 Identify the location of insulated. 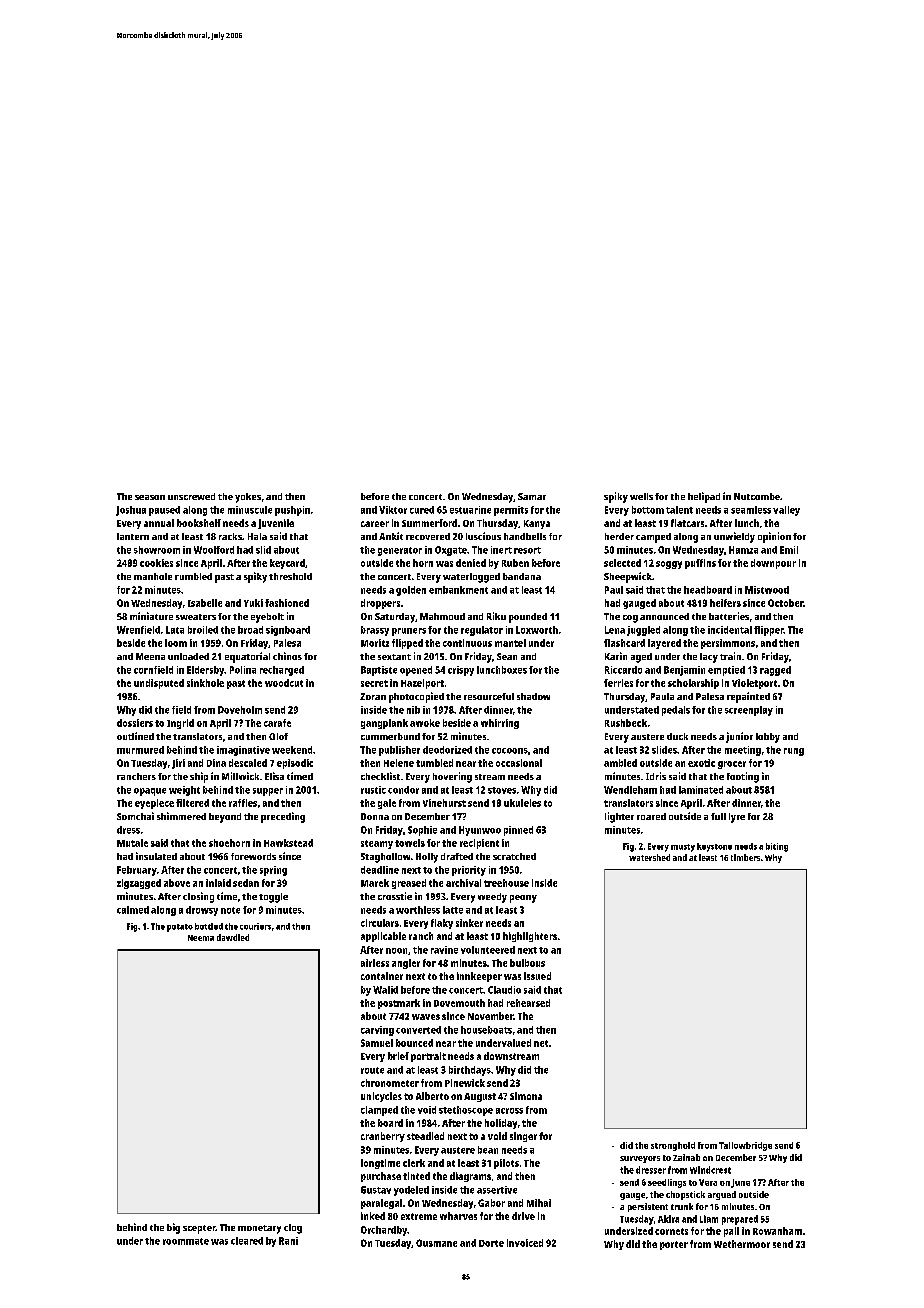
(156, 856).
